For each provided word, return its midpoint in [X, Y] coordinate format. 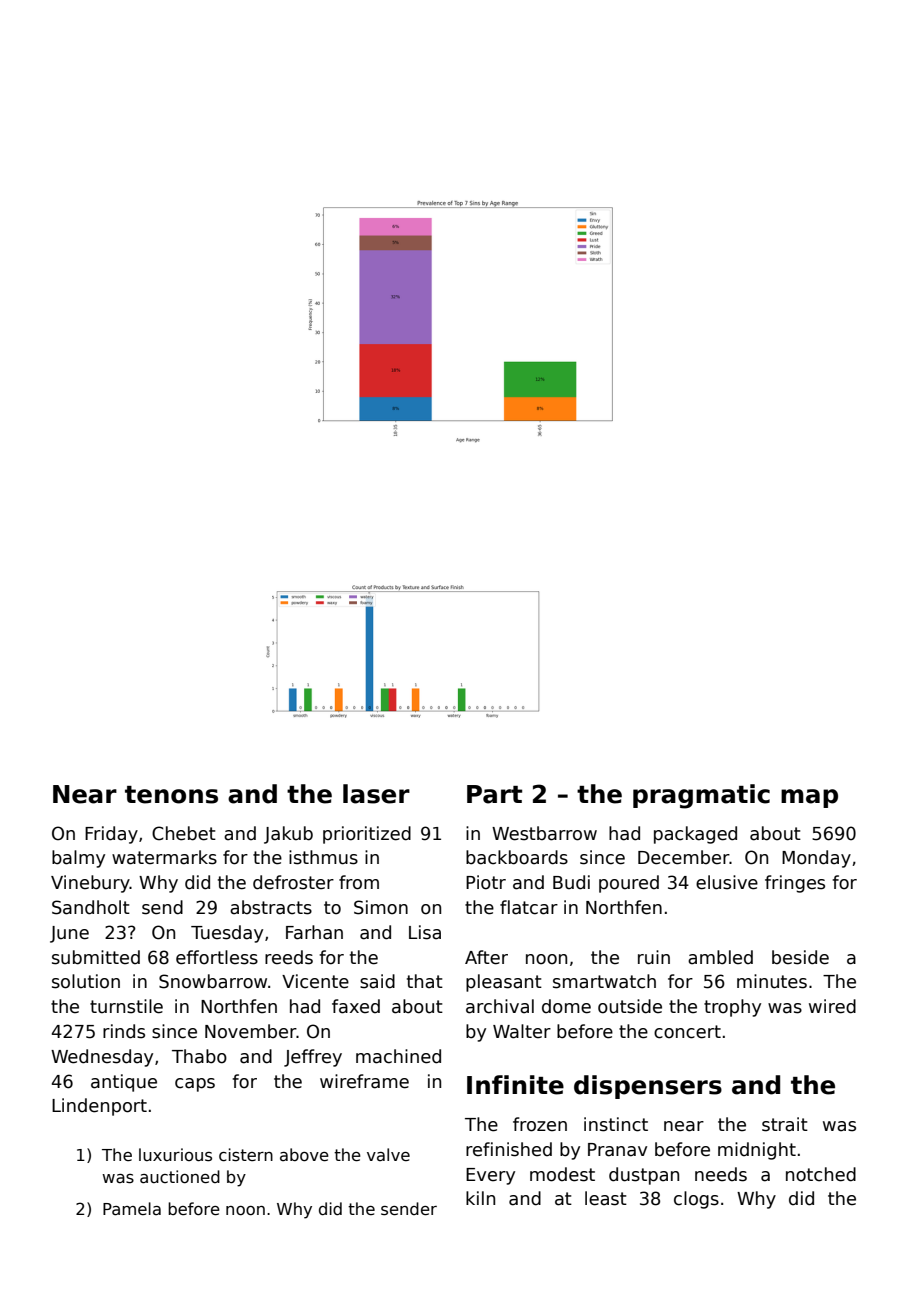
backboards [517, 857]
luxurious [175, 1155]
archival [500, 1006]
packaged [695, 835]
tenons [171, 795]
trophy [732, 1008]
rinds [124, 1031]
